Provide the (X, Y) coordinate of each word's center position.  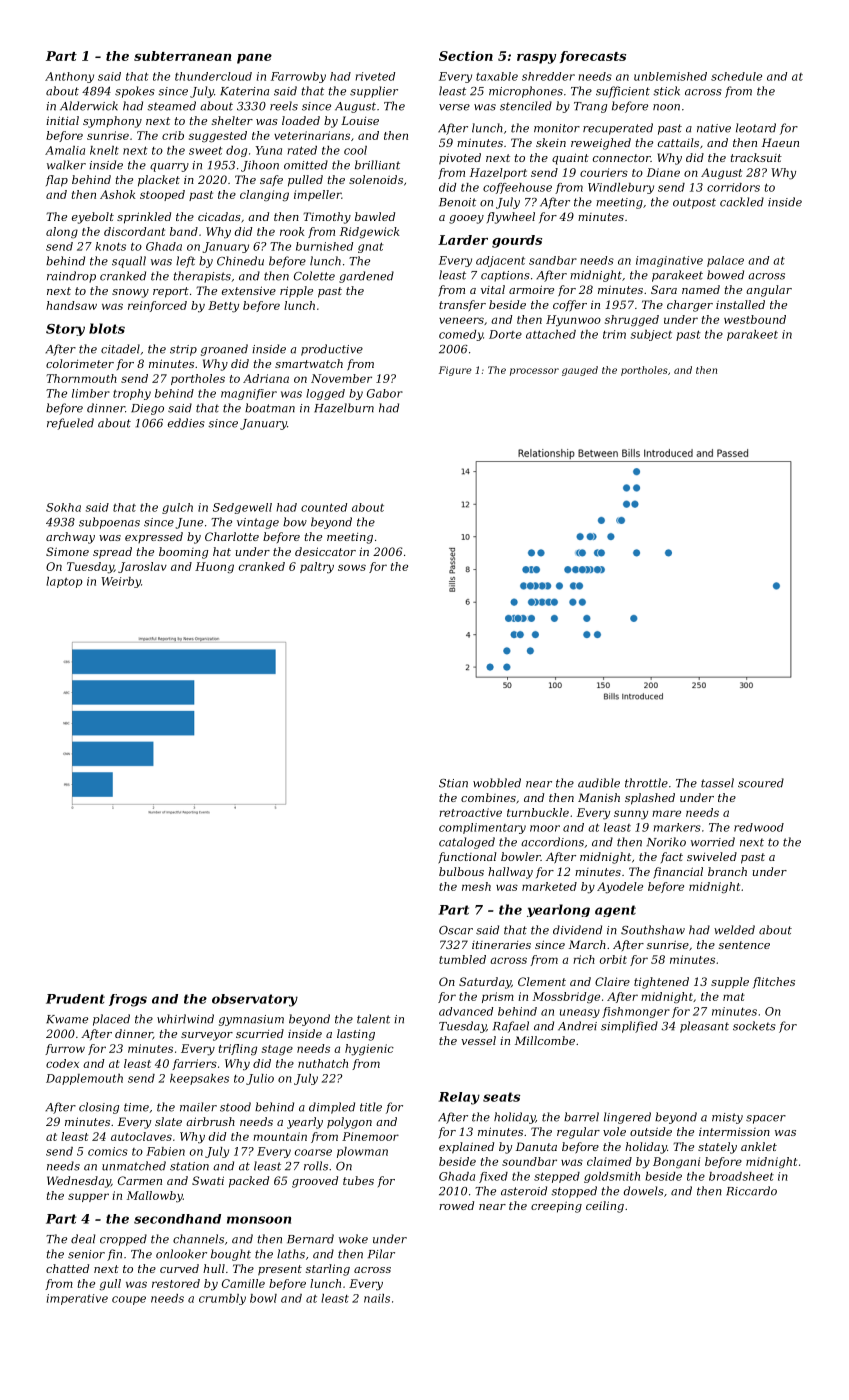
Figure (455, 371)
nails (377, 1298)
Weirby (121, 582)
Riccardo (751, 1191)
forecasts (593, 57)
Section (466, 56)
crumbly (222, 1299)
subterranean (183, 56)
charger (690, 306)
